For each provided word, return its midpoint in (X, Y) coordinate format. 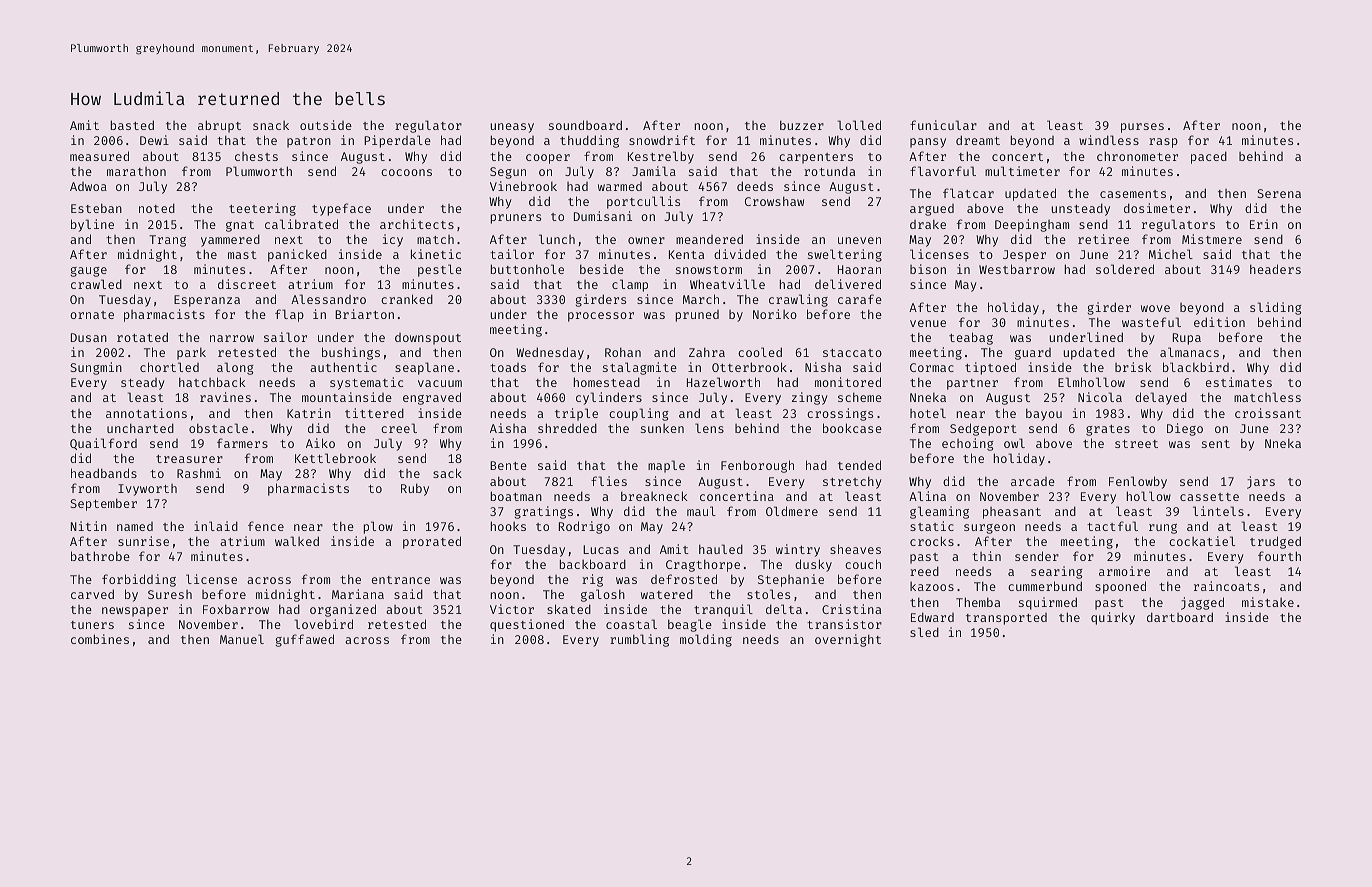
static (932, 526)
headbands (104, 473)
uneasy (512, 128)
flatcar (968, 193)
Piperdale (397, 141)
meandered (709, 239)
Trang (167, 241)
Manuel (242, 639)
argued (932, 210)
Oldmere (792, 511)
